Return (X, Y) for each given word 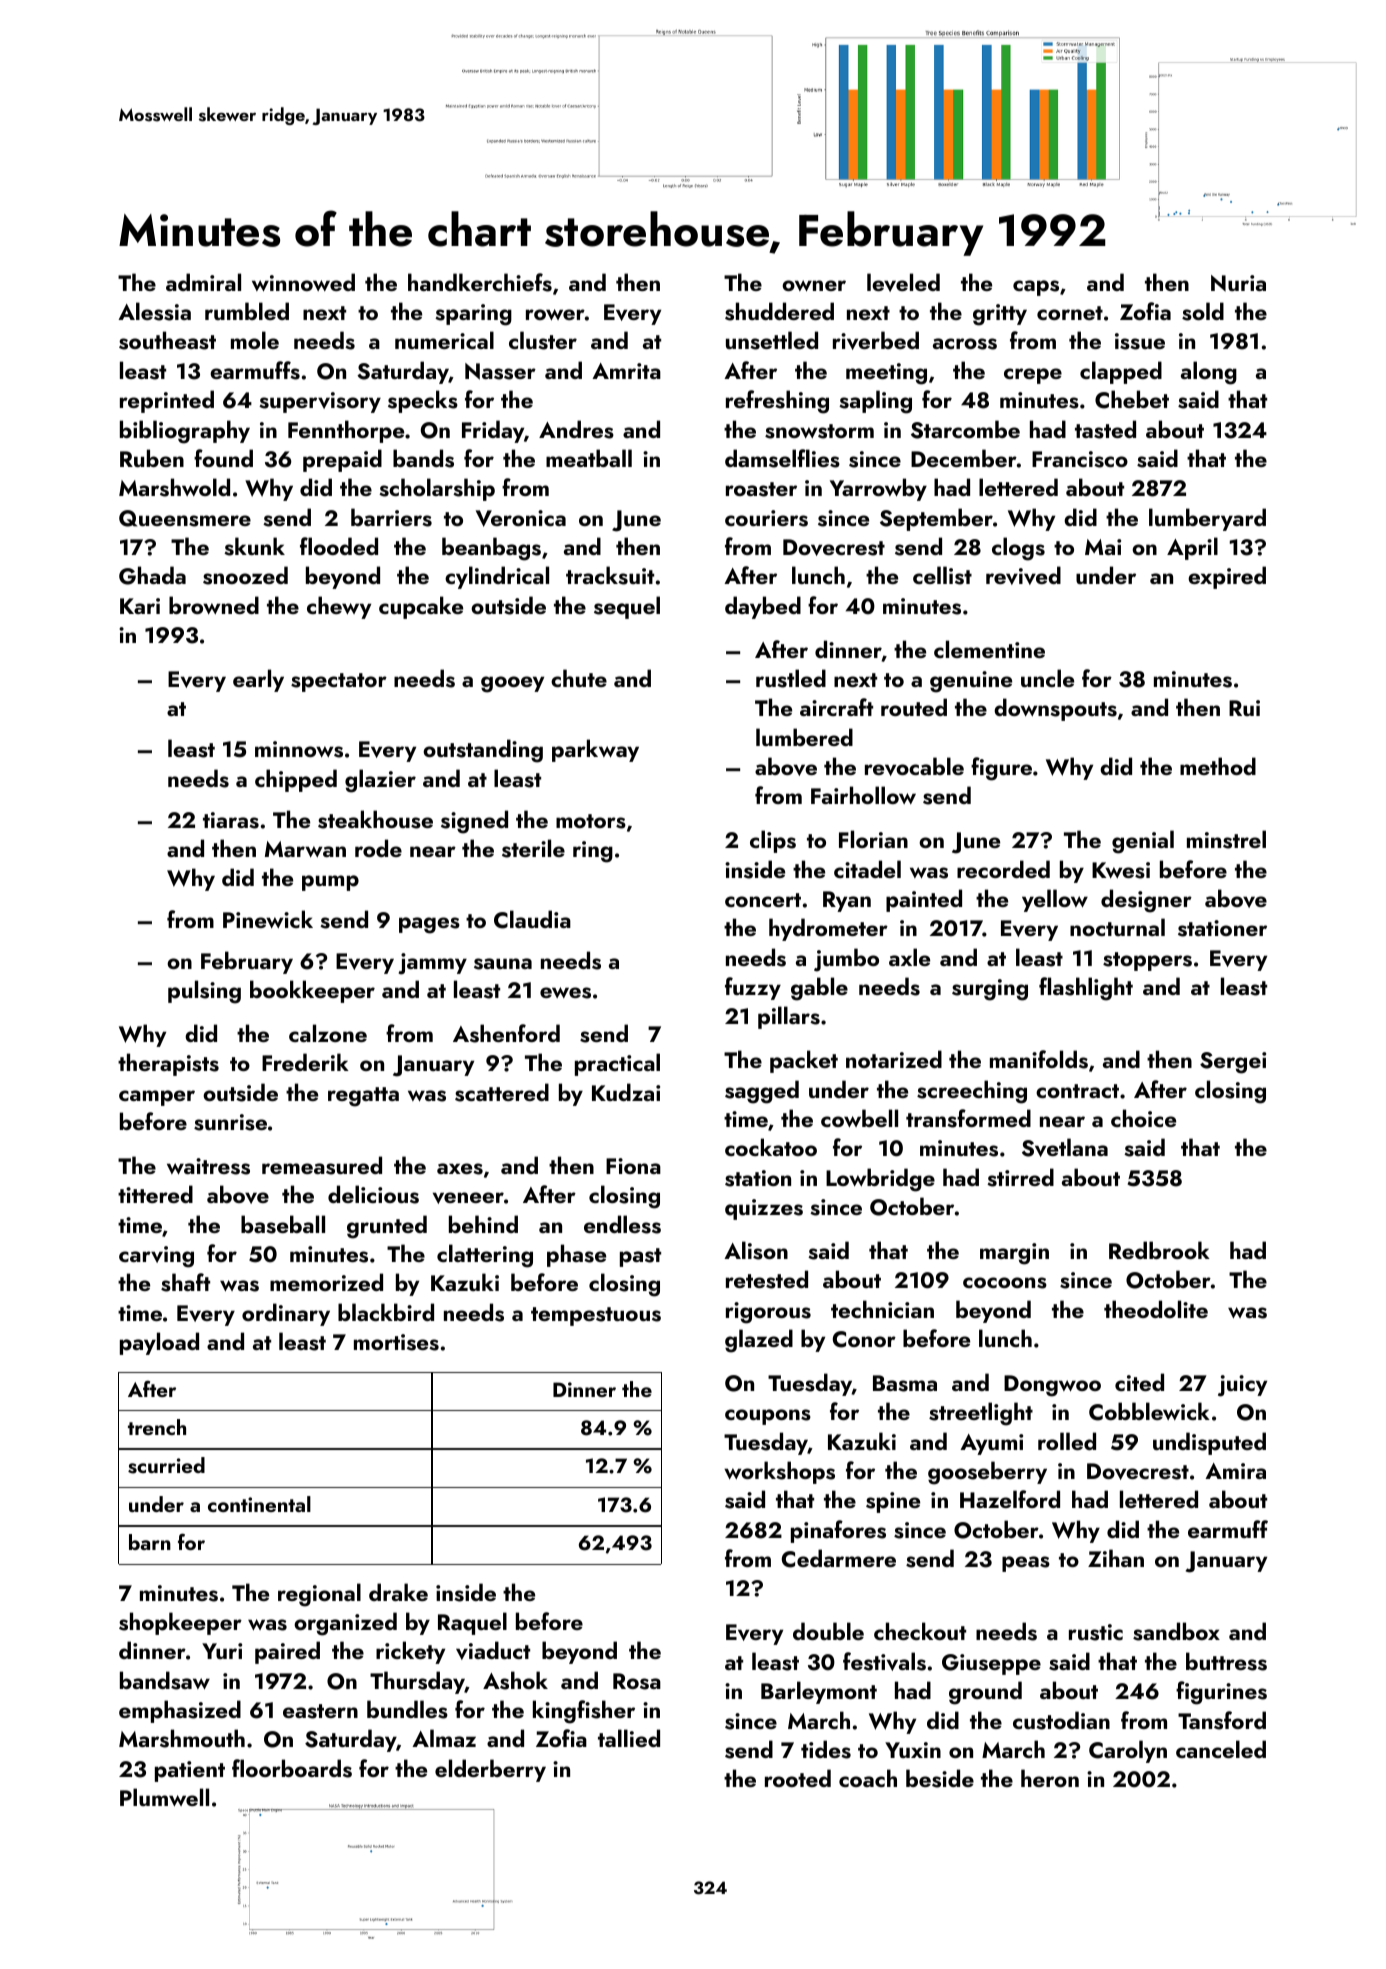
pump (330, 883)
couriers (766, 518)
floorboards (292, 1768)
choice (1143, 1118)
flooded (339, 546)
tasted (1105, 429)
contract (1077, 1091)
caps (1036, 288)
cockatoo (771, 1147)
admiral (203, 282)
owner (814, 285)
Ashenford (506, 1033)
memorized (326, 1282)
